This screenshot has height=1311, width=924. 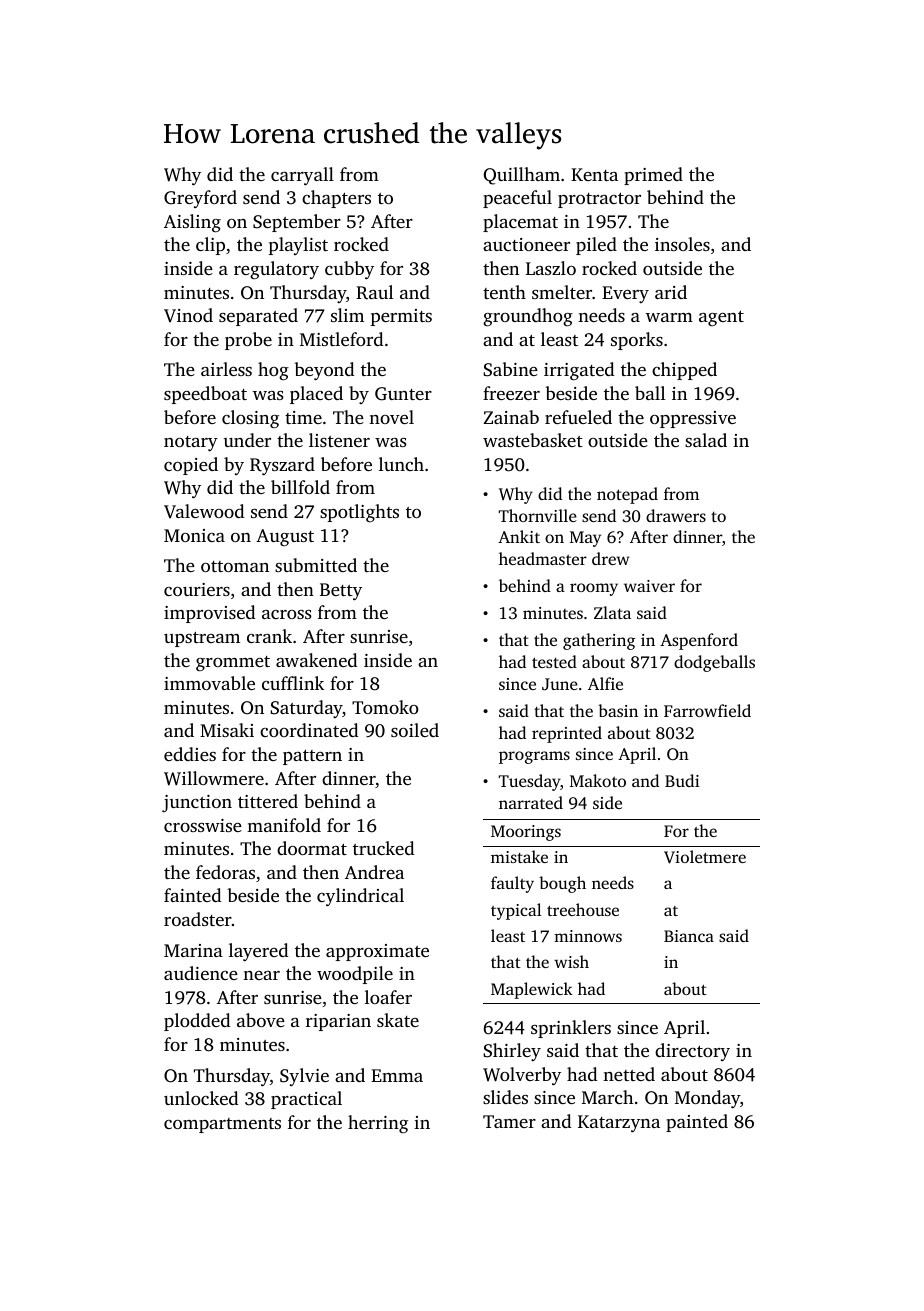 What do you see at coordinates (693, 419) in the screenshot?
I see `oppressive` at bounding box center [693, 419].
